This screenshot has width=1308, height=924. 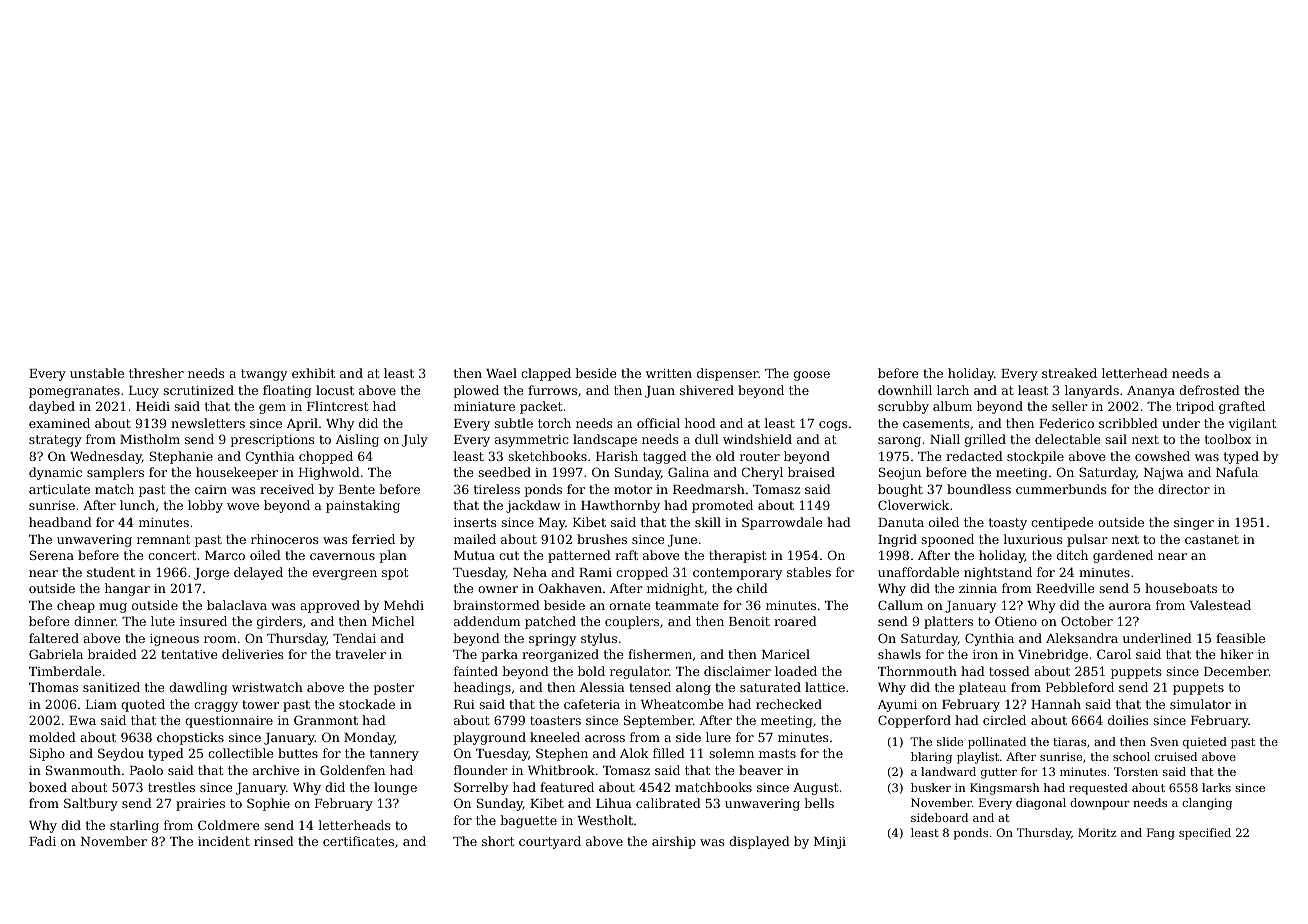 I want to click on miniature, so click(x=484, y=406).
